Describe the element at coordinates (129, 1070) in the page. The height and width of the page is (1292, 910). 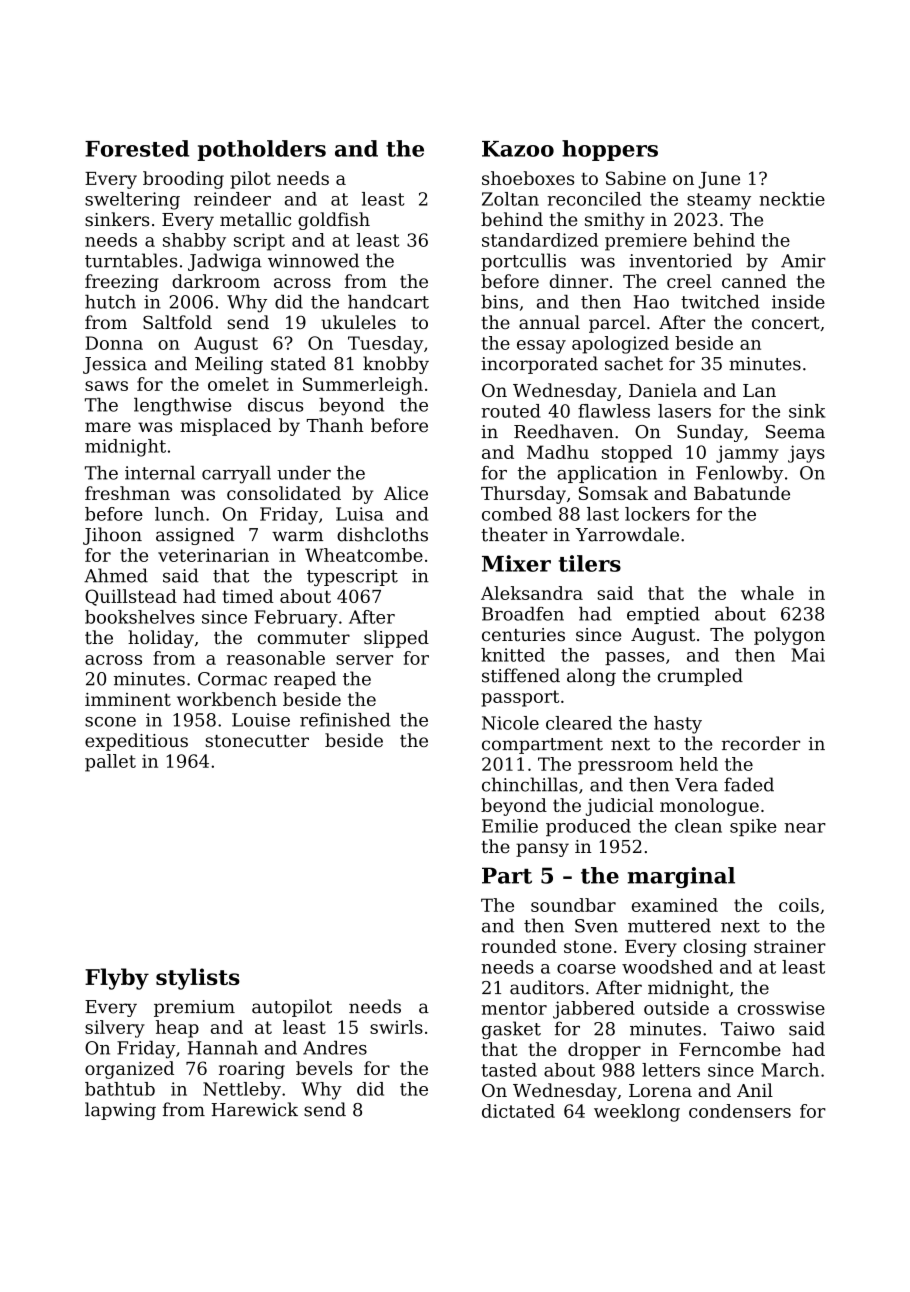
I see `organized` at that location.
